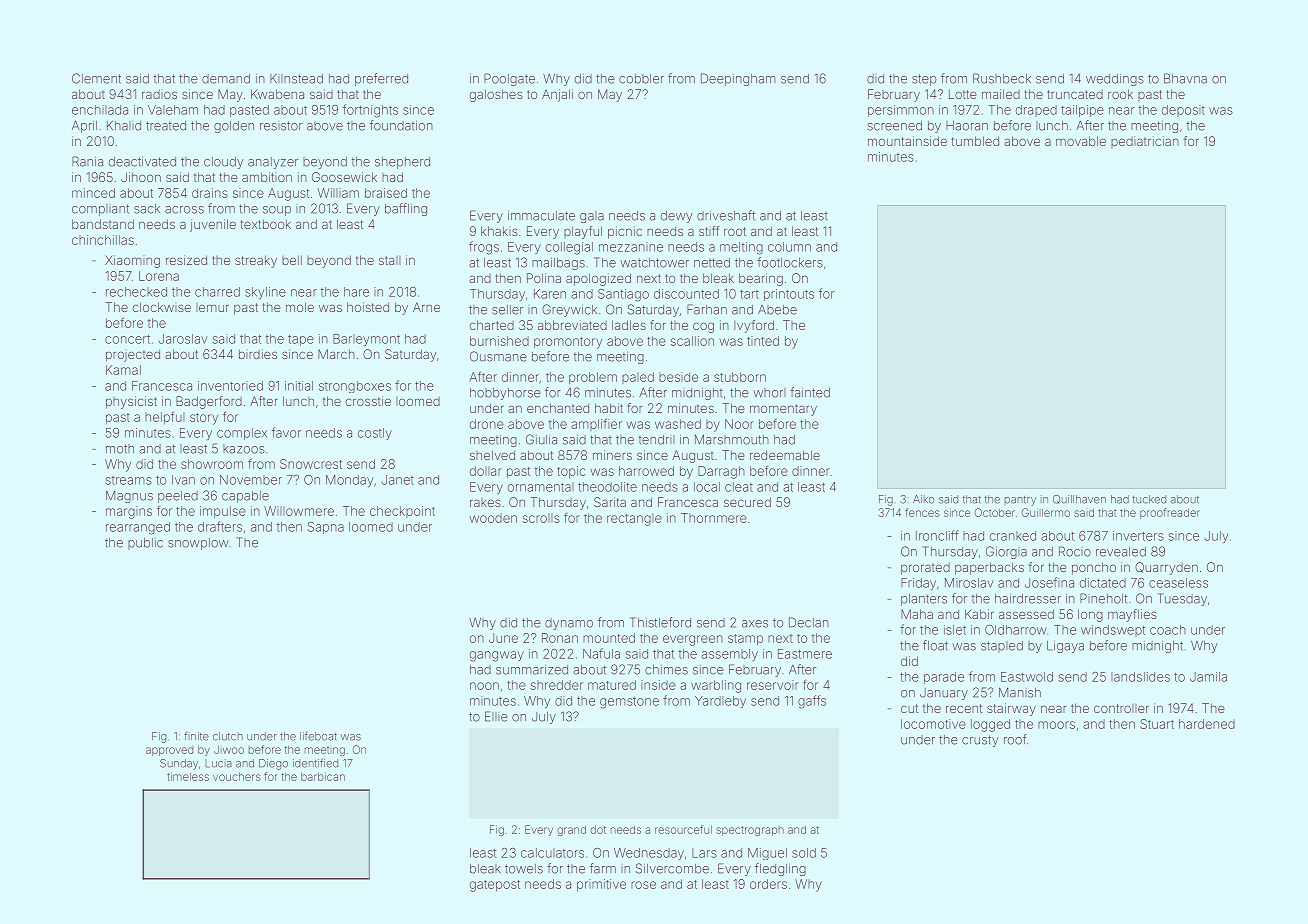 This image has height=924, width=1308. Describe the element at coordinates (924, 80) in the image. I see `step` at that location.
